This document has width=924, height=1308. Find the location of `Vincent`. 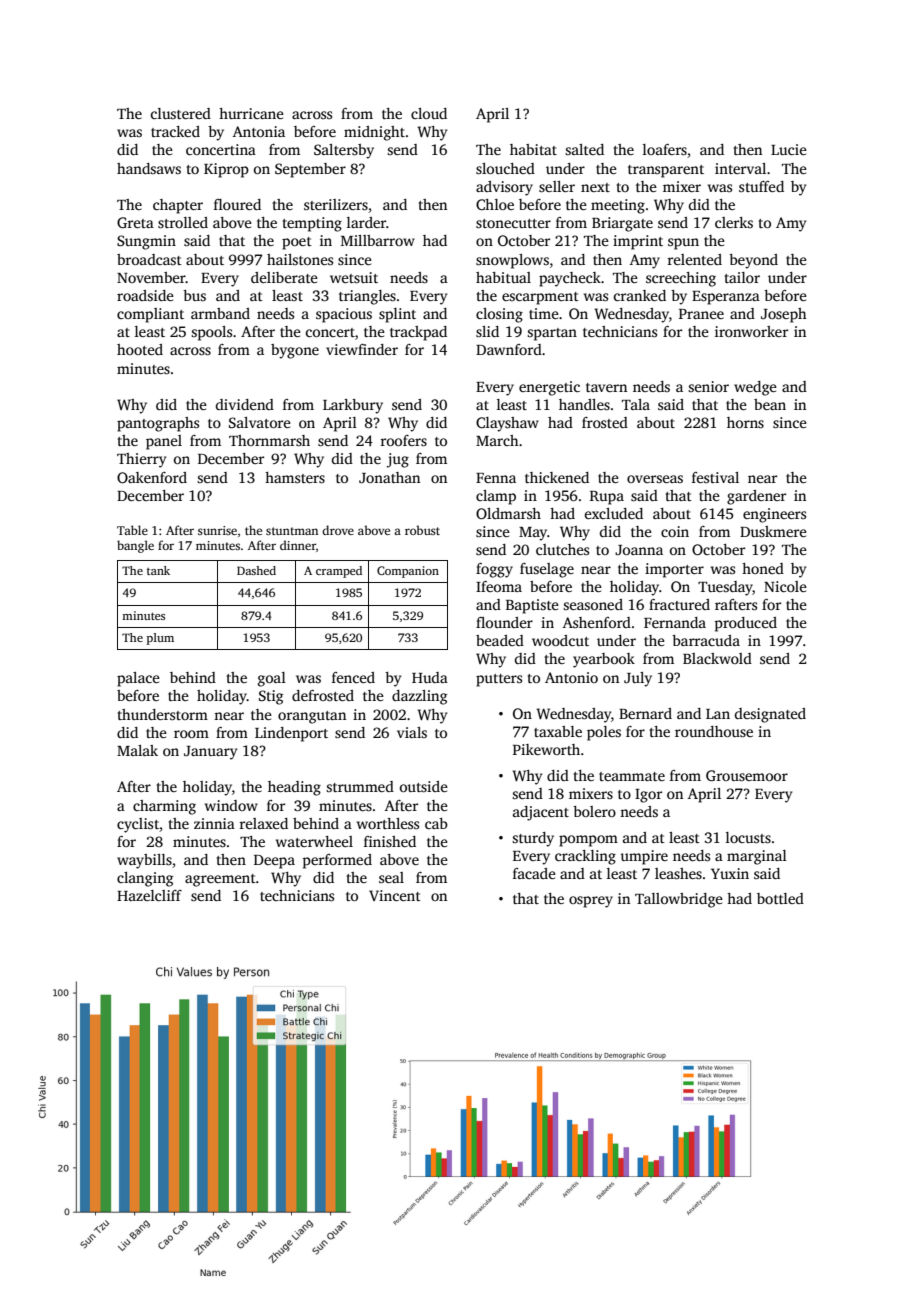

Vincent is located at coordinates (395, 895).
